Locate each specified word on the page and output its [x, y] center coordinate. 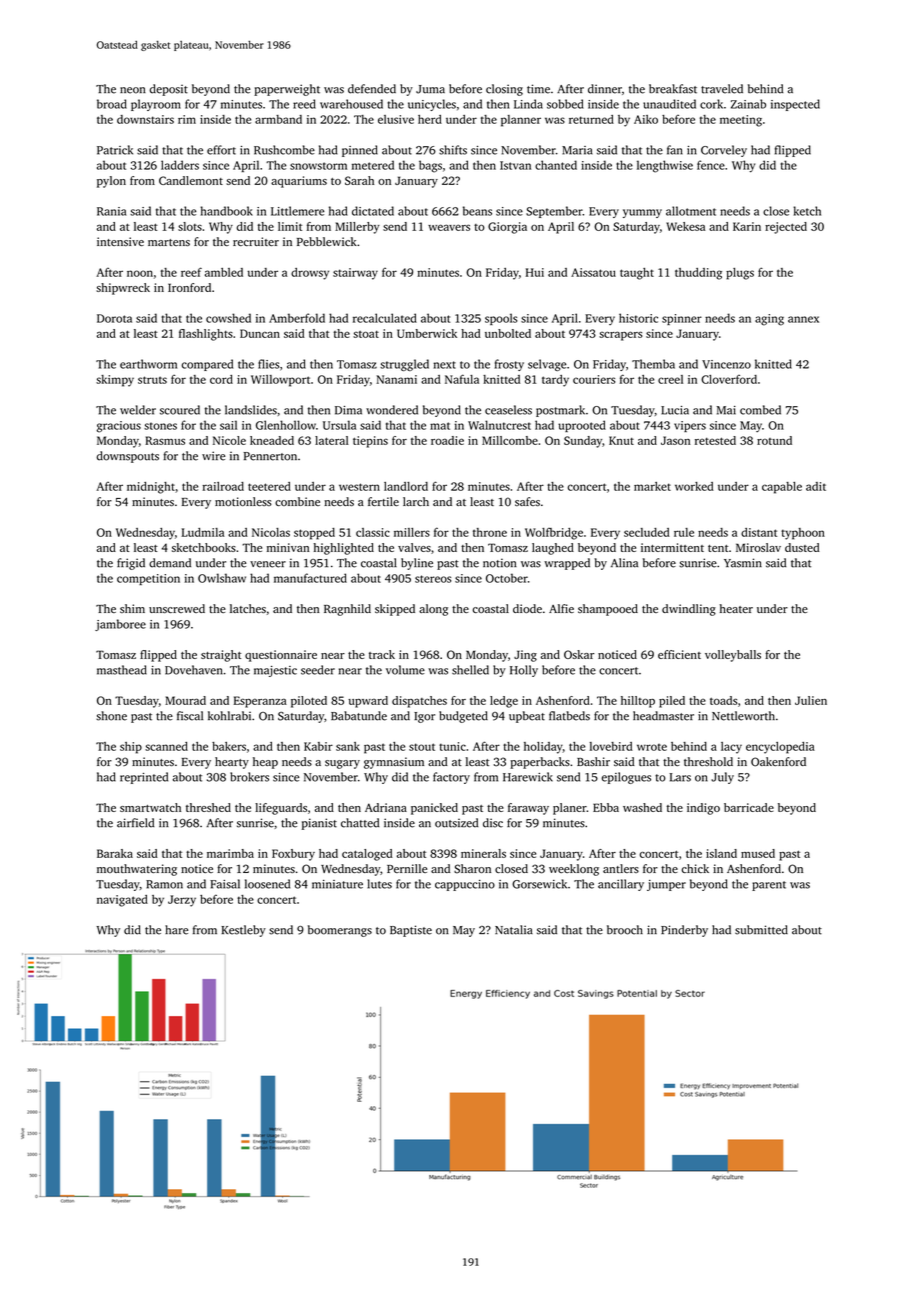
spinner [682, 319]
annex [803, 319]
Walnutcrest [499, 425]
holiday [543, 748]
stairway [355, 274]
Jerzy [182, 901]
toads [723, 700]
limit [290, 226]
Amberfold [297, 318]
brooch [625, 930]
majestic [275, 671]
